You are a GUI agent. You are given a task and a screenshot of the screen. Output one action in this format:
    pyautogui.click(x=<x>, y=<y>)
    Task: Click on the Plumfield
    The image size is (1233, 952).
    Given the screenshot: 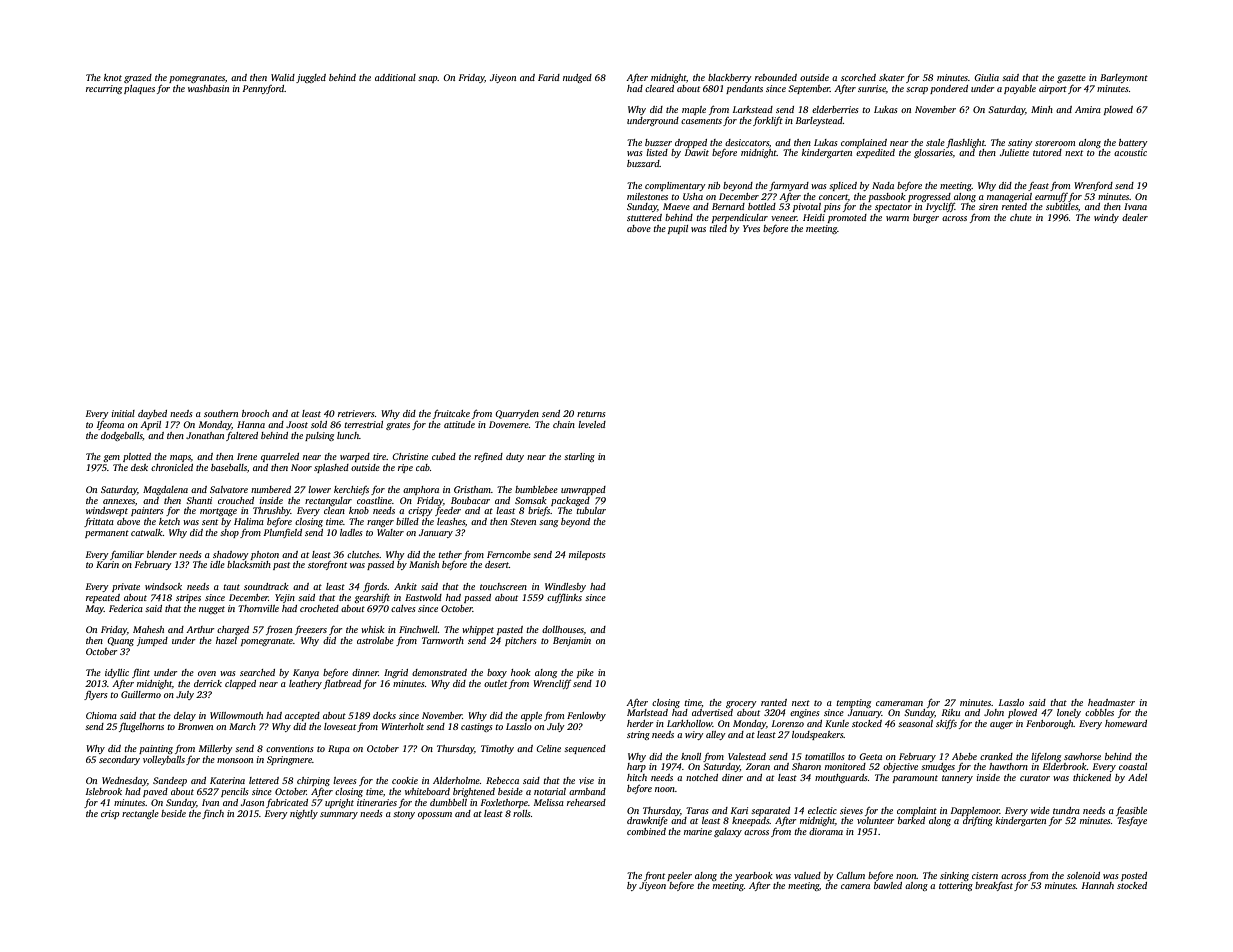 What is the action you would take?
    pyautogui.click(x=282, y=533)
